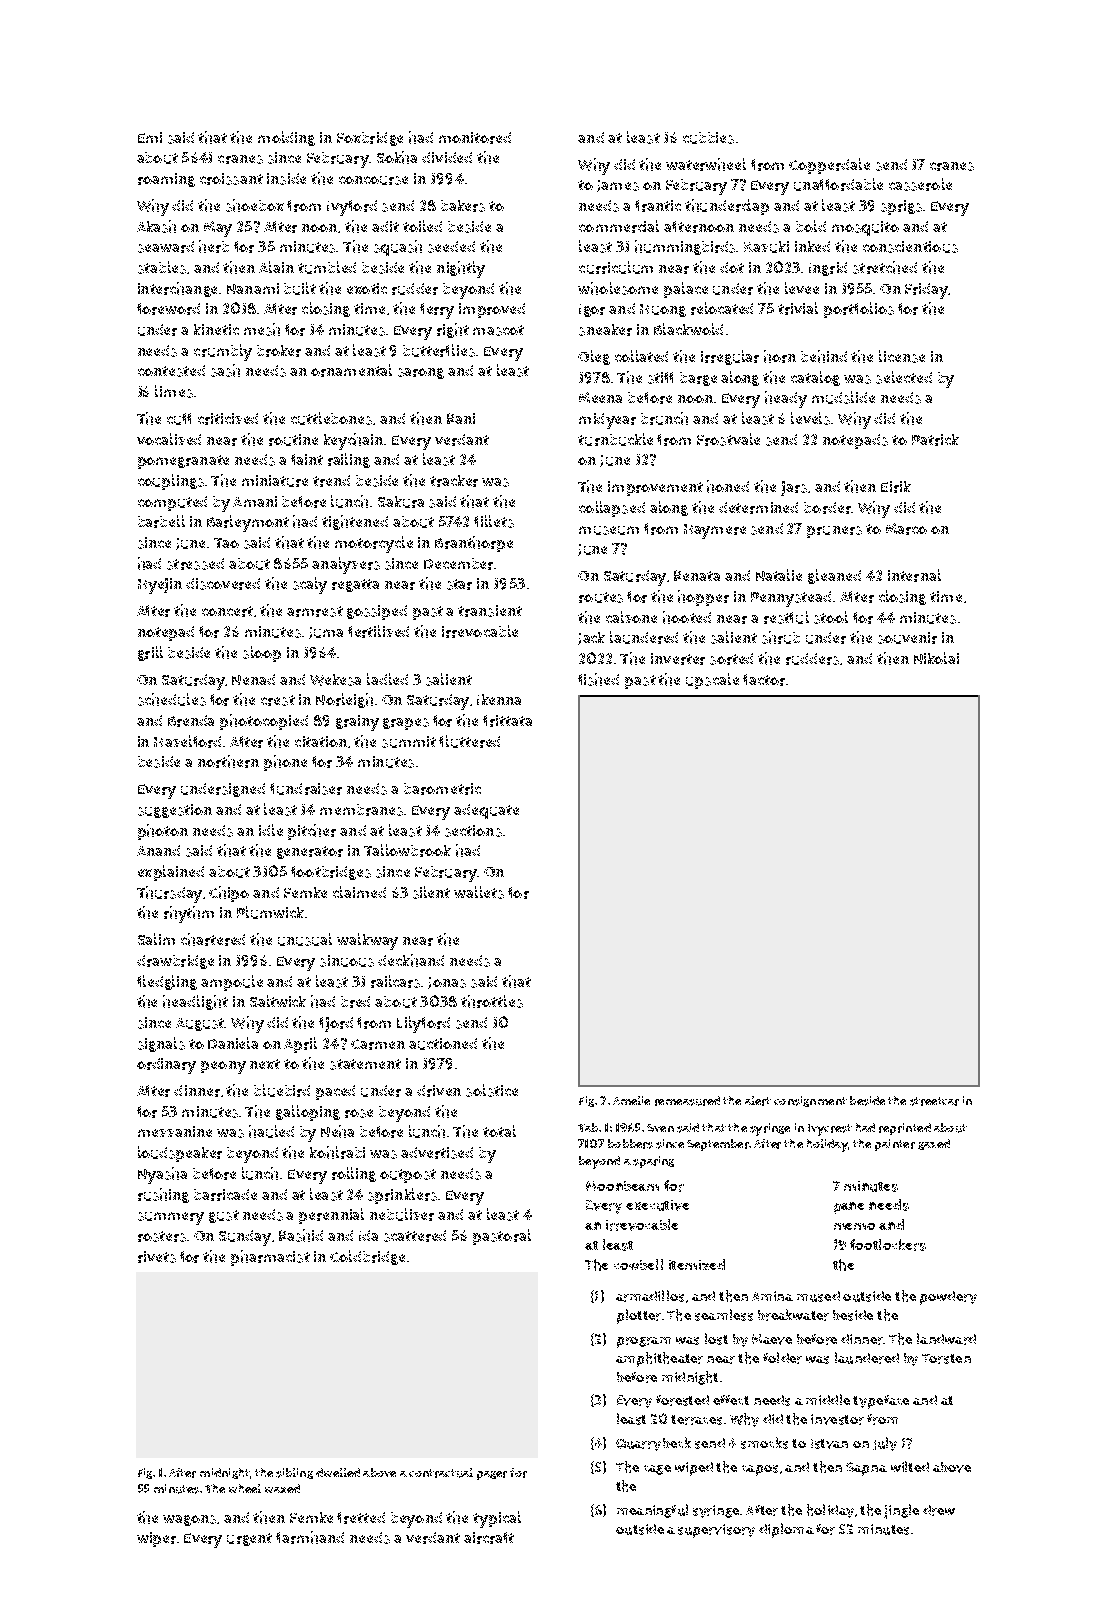 This document has width=1116, height=1616. I want to click on sprigs, so click(901, 207).
